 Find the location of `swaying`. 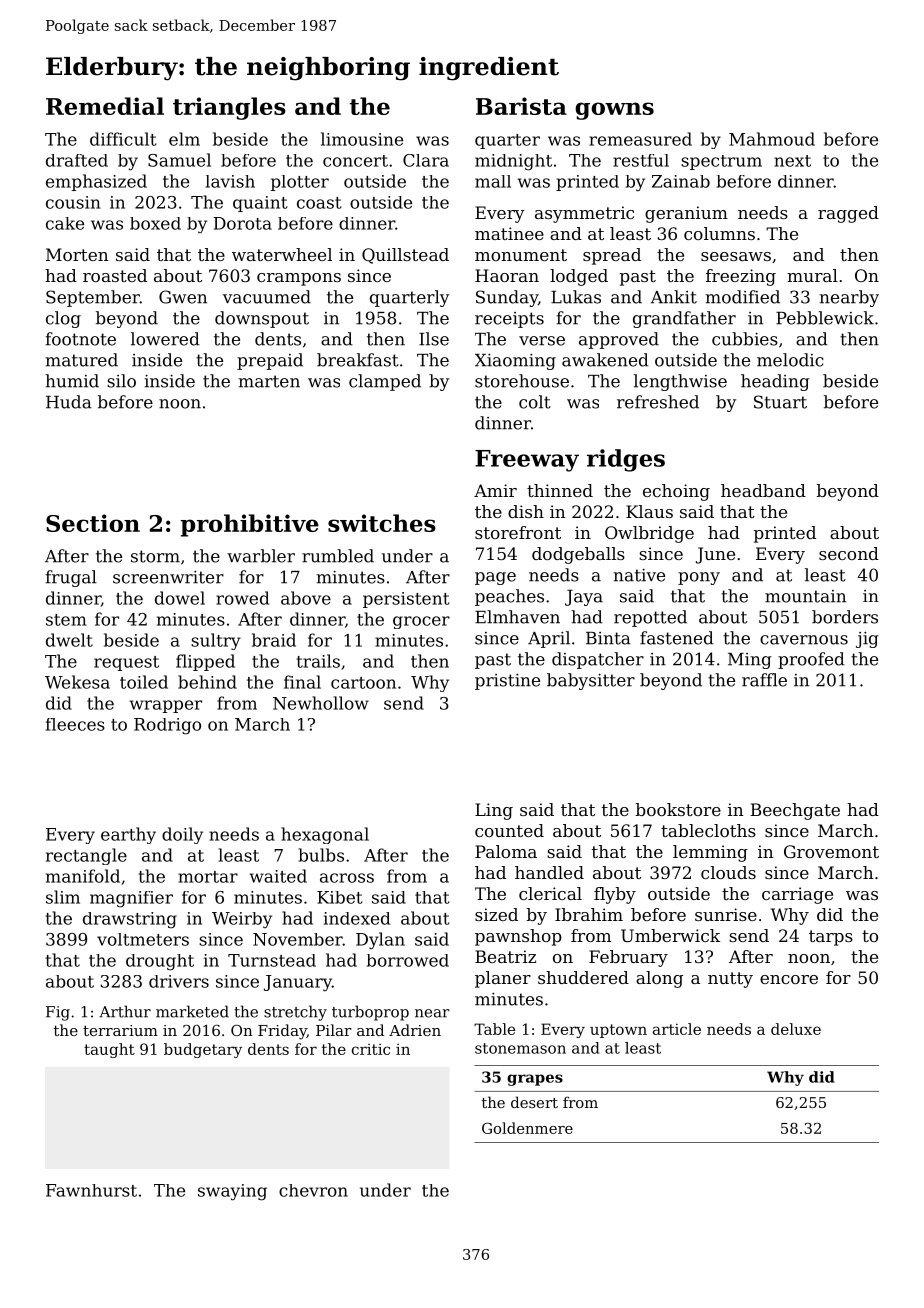

swaying is located at coordinates (232, 1192).
